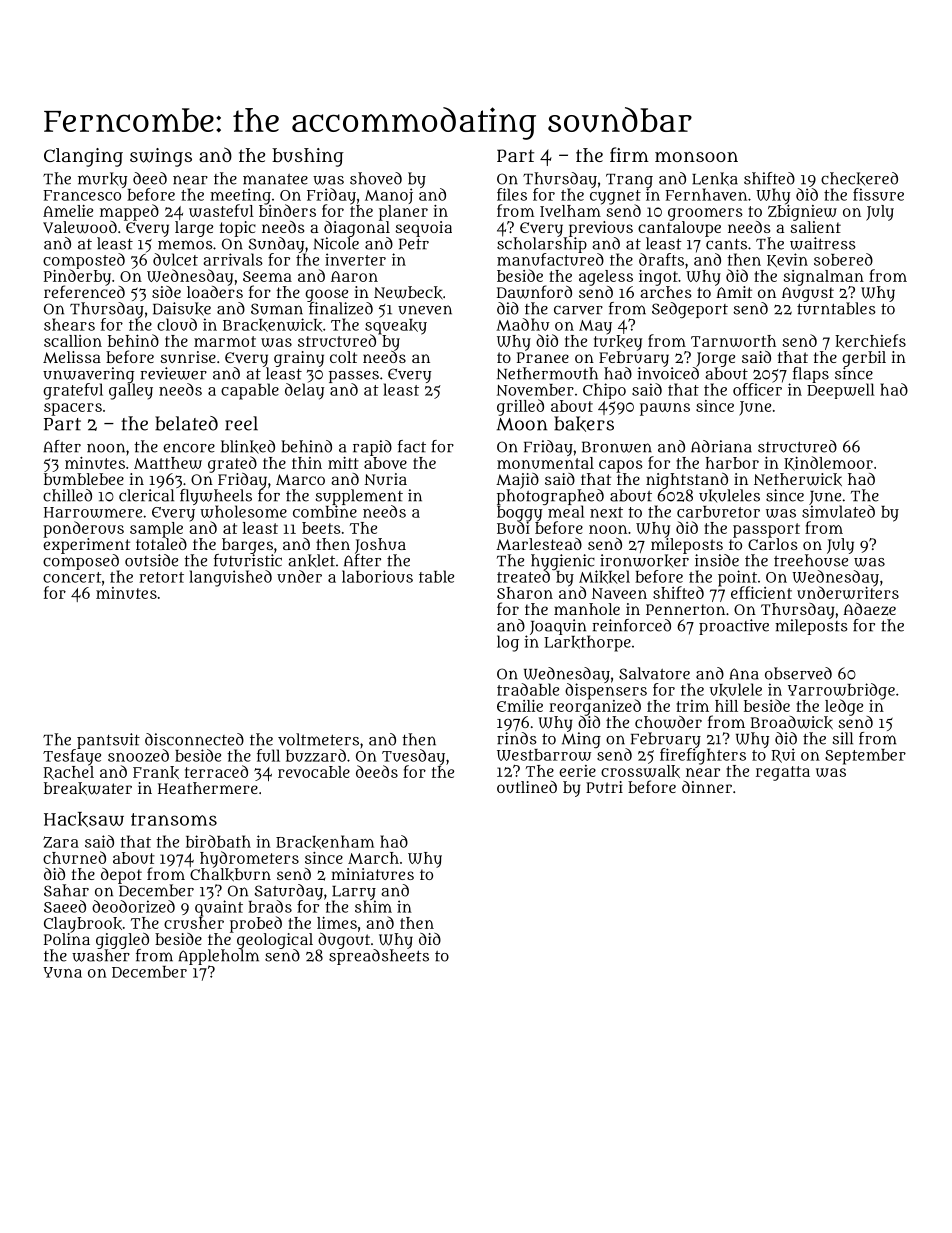 This screenshot has width=952, height=1233. Describe the element at coordinates (696, 156) in the screenshot. I see `monsoon` at that location.
